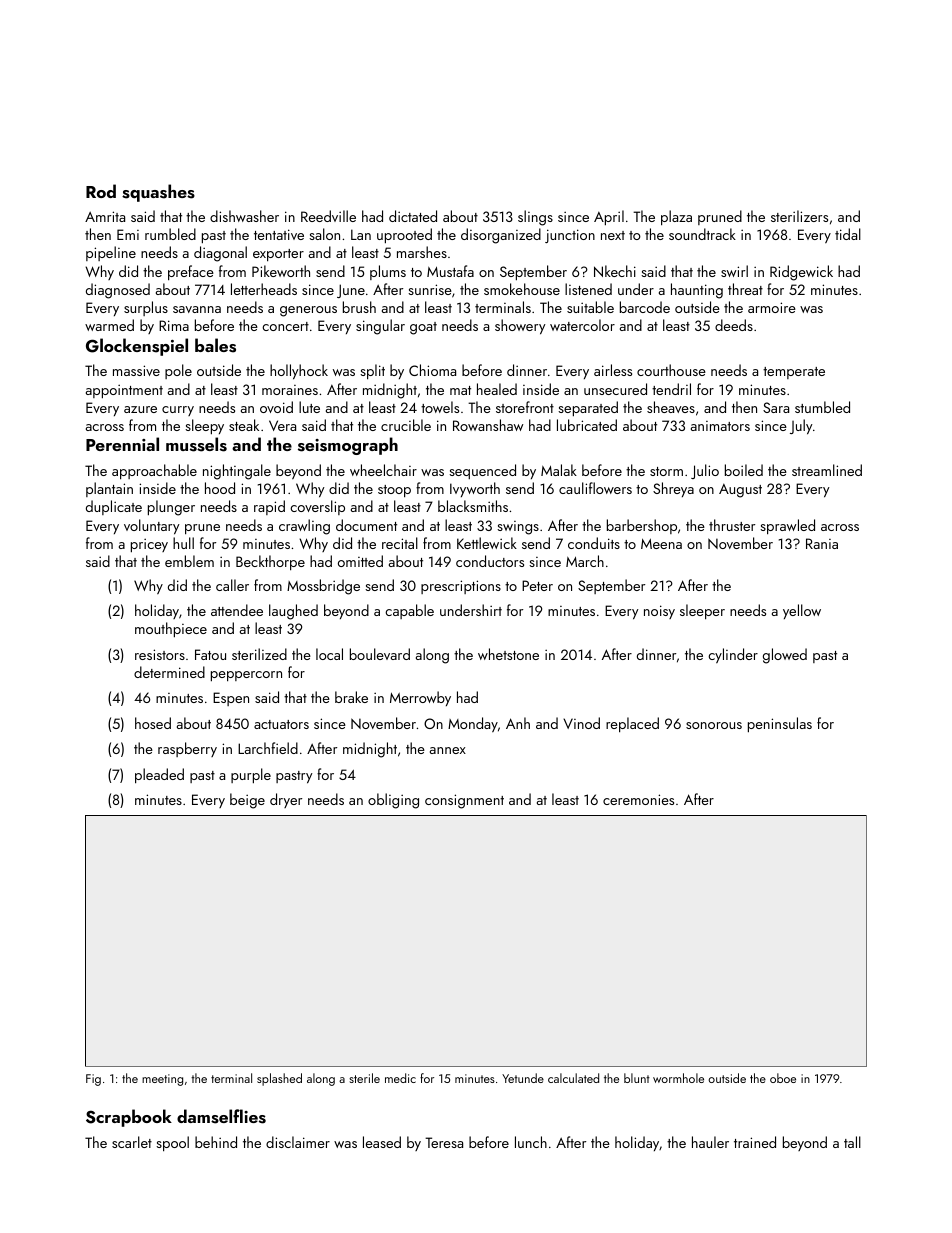 The height and width of the screenshot is (1233, 952). What do you see at coordinates (114, 507) in the screenshot?
I see `duplicate` at bounding box center [114, 507].
